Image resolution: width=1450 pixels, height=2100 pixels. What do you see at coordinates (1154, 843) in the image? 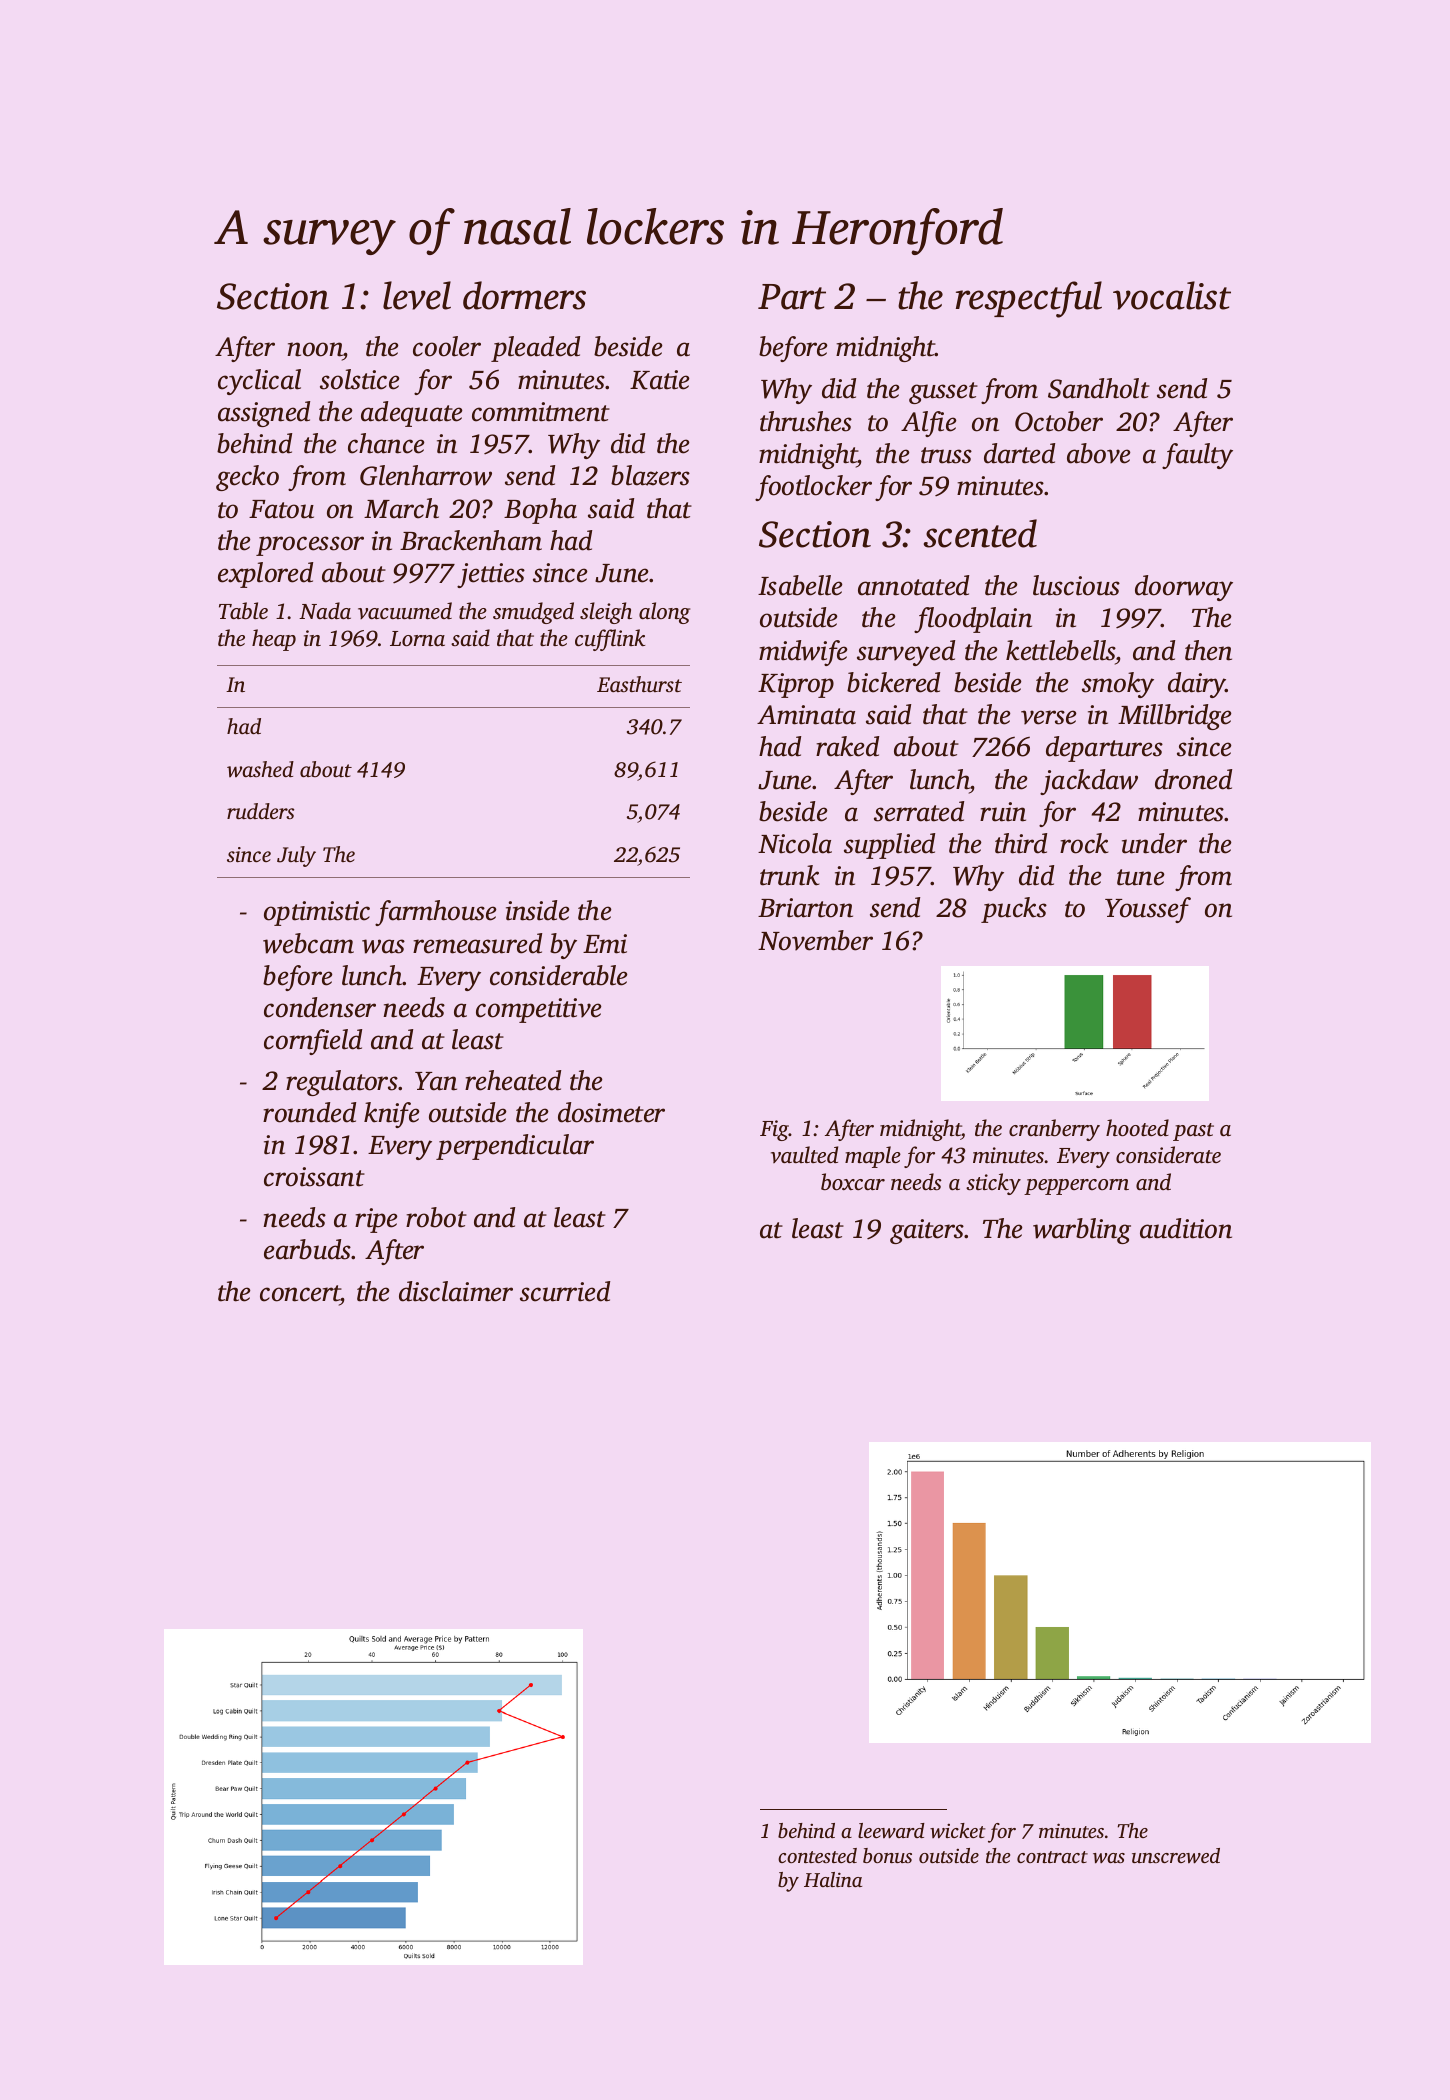
I see `under` at bounding box center [1154, 843].
